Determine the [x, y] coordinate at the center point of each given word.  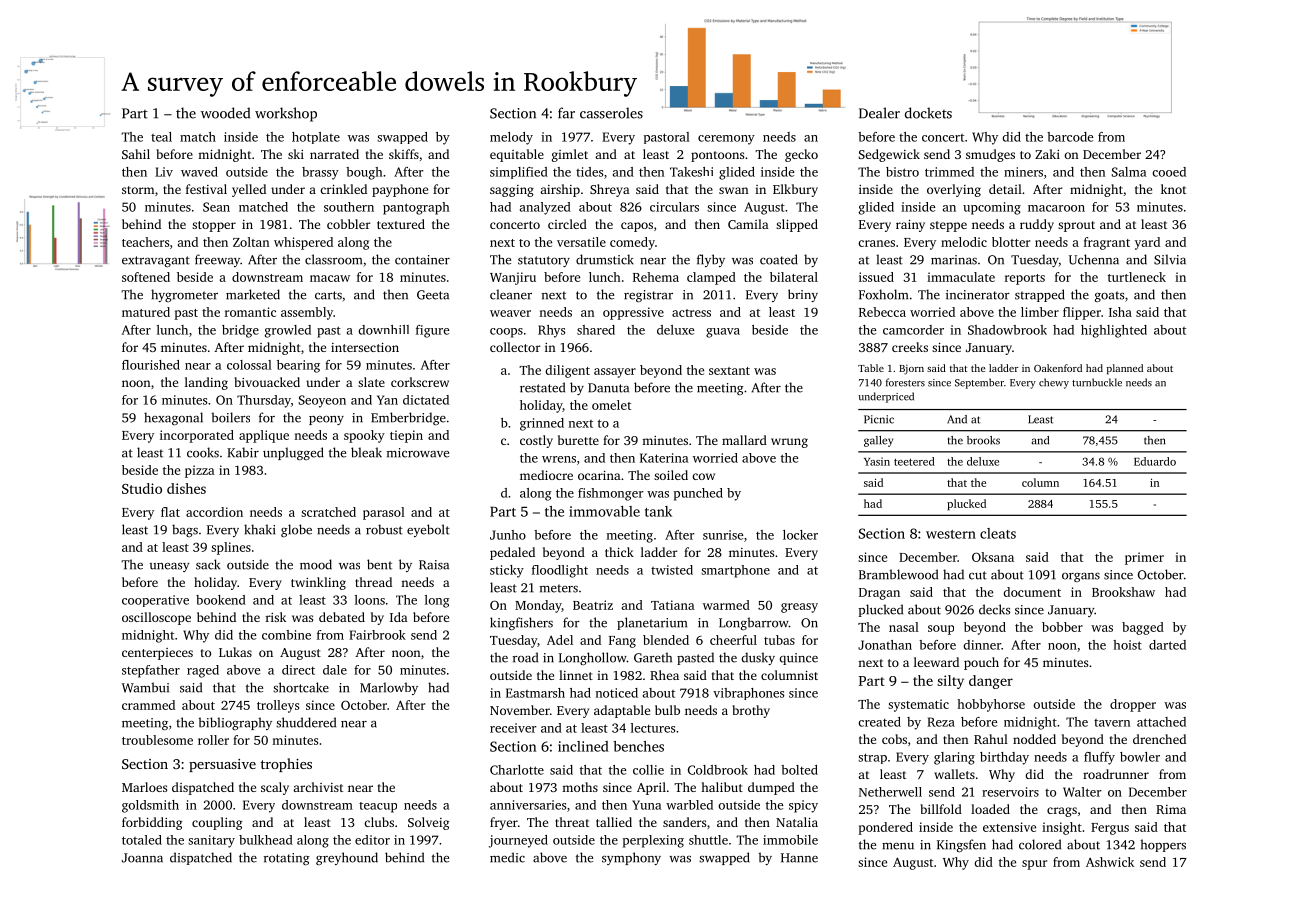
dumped [771, 788]
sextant [729, 371]
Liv [164, 172]
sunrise [723, 535]
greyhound [347, 858]
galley [878, 441]
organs [1081, 577]
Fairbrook [377, 635]
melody [511, 138]
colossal [249, 365]
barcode [1070, 137]
